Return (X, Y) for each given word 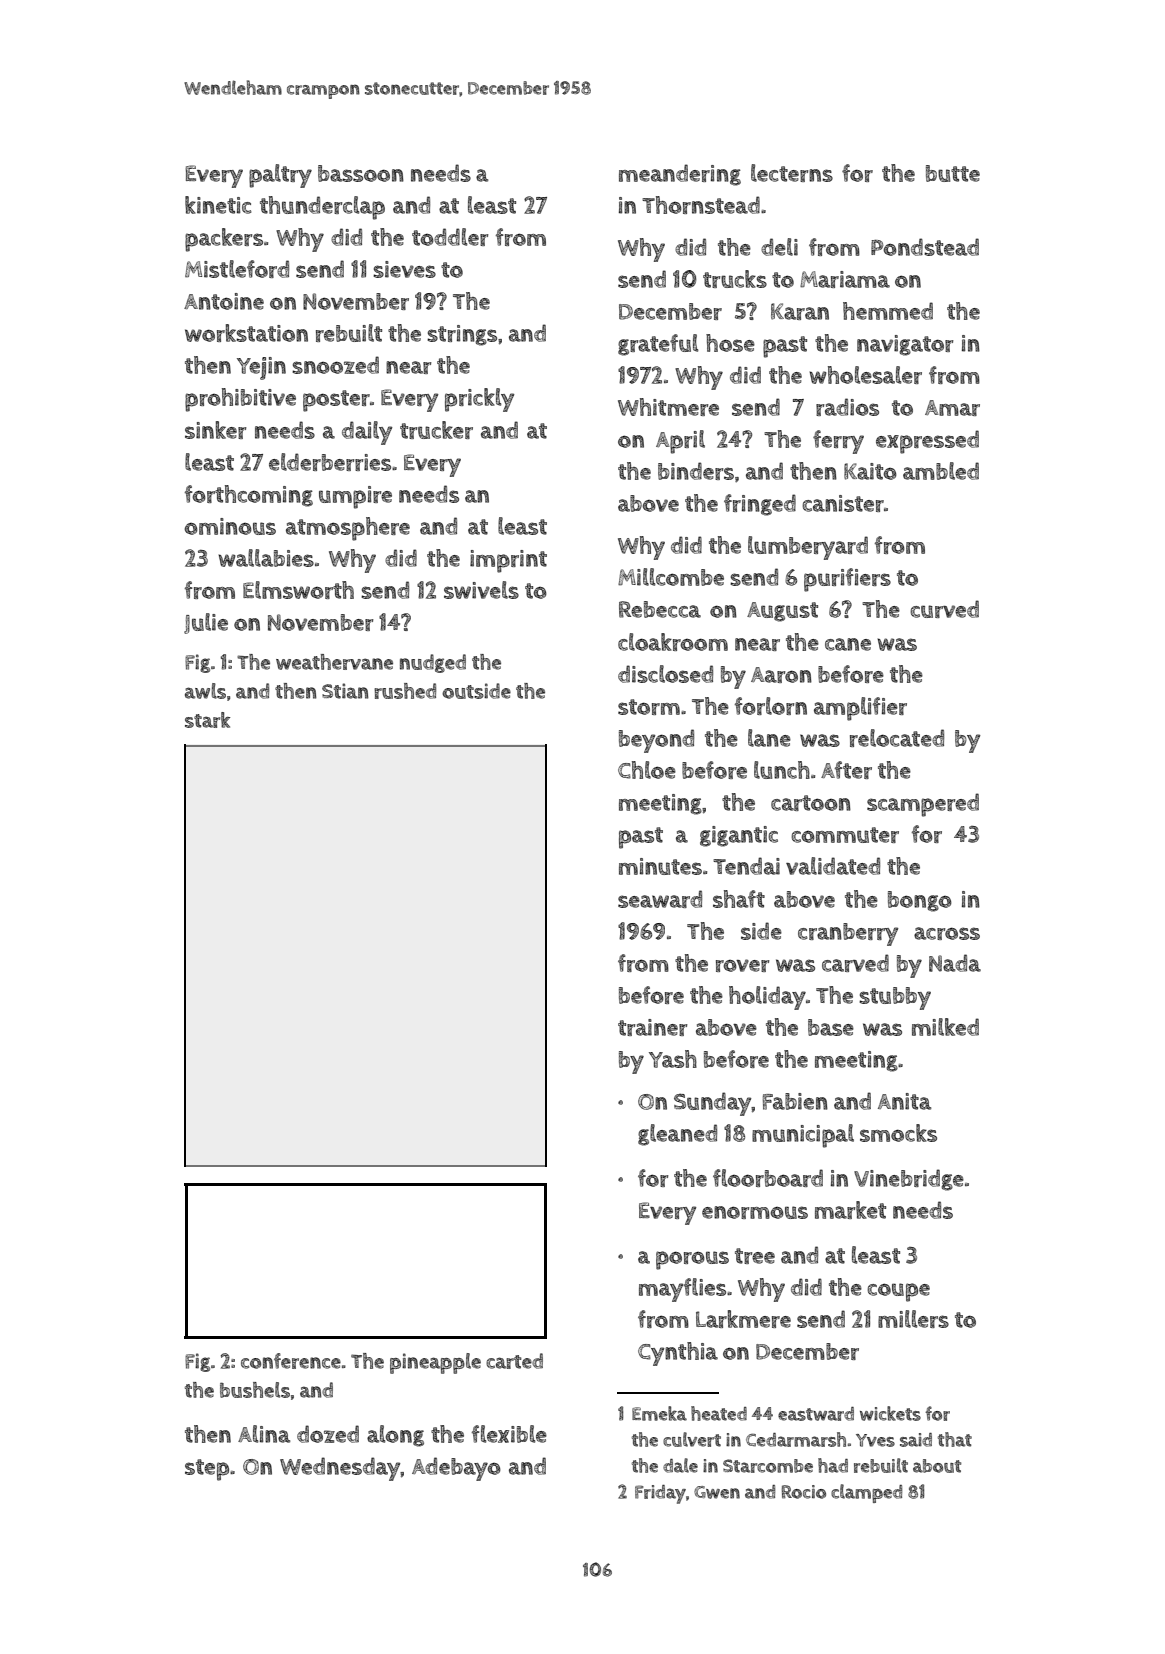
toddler (450, 237)
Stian (345, 691)
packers (224, 240)
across (947, 933)
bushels (255, 1390)
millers (913, 1319)
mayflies (682, 1290)
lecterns (792, 173)
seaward (660, 899)
